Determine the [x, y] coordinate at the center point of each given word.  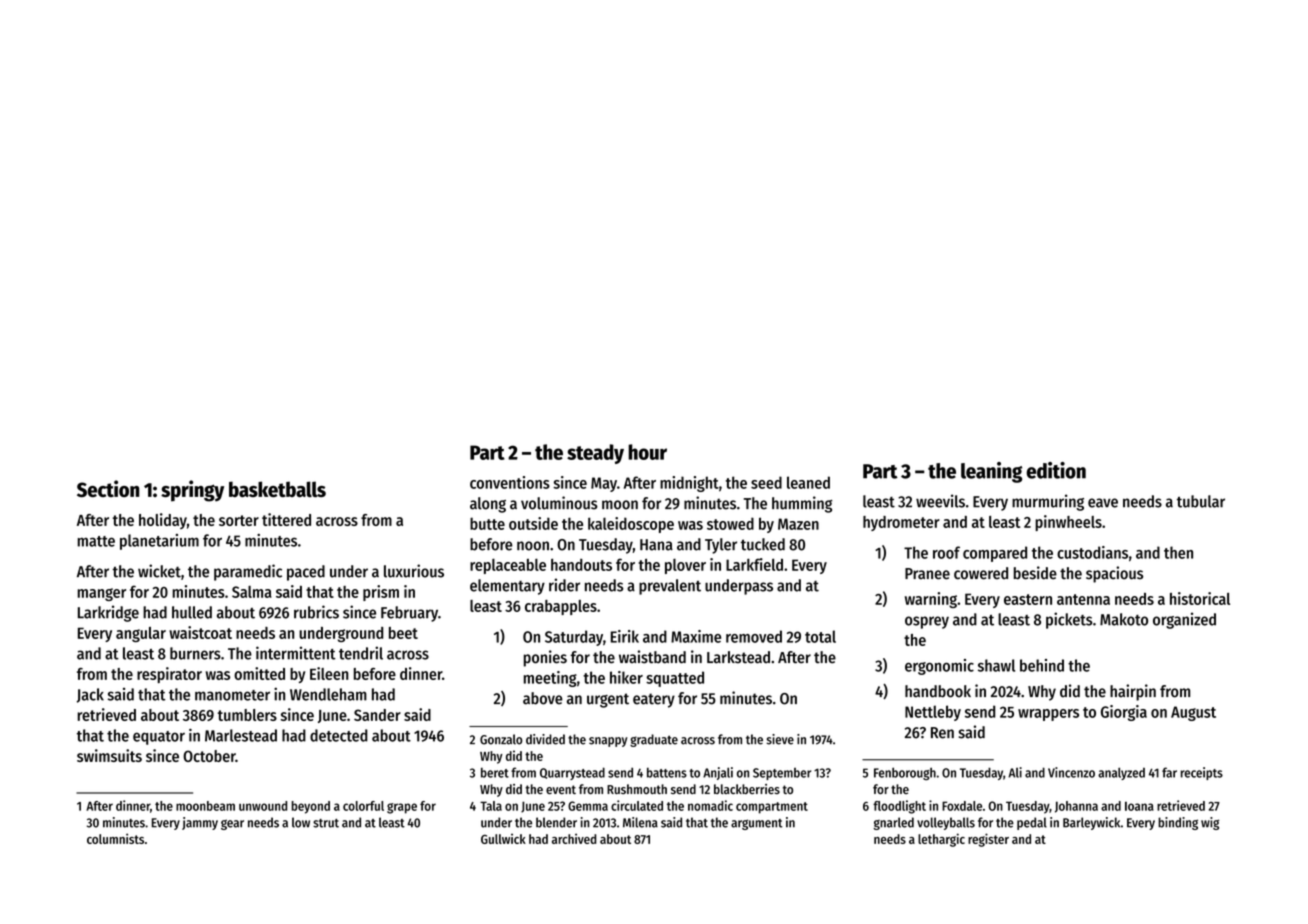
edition [1056, 470]
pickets [1069, 620]
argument [757, 824]
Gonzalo [501, 739]
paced [306, 573]
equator [159, 738]
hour [647, 452]
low [301, 822]
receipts [1202, 773]
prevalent [670, 587]
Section [108, 488]
